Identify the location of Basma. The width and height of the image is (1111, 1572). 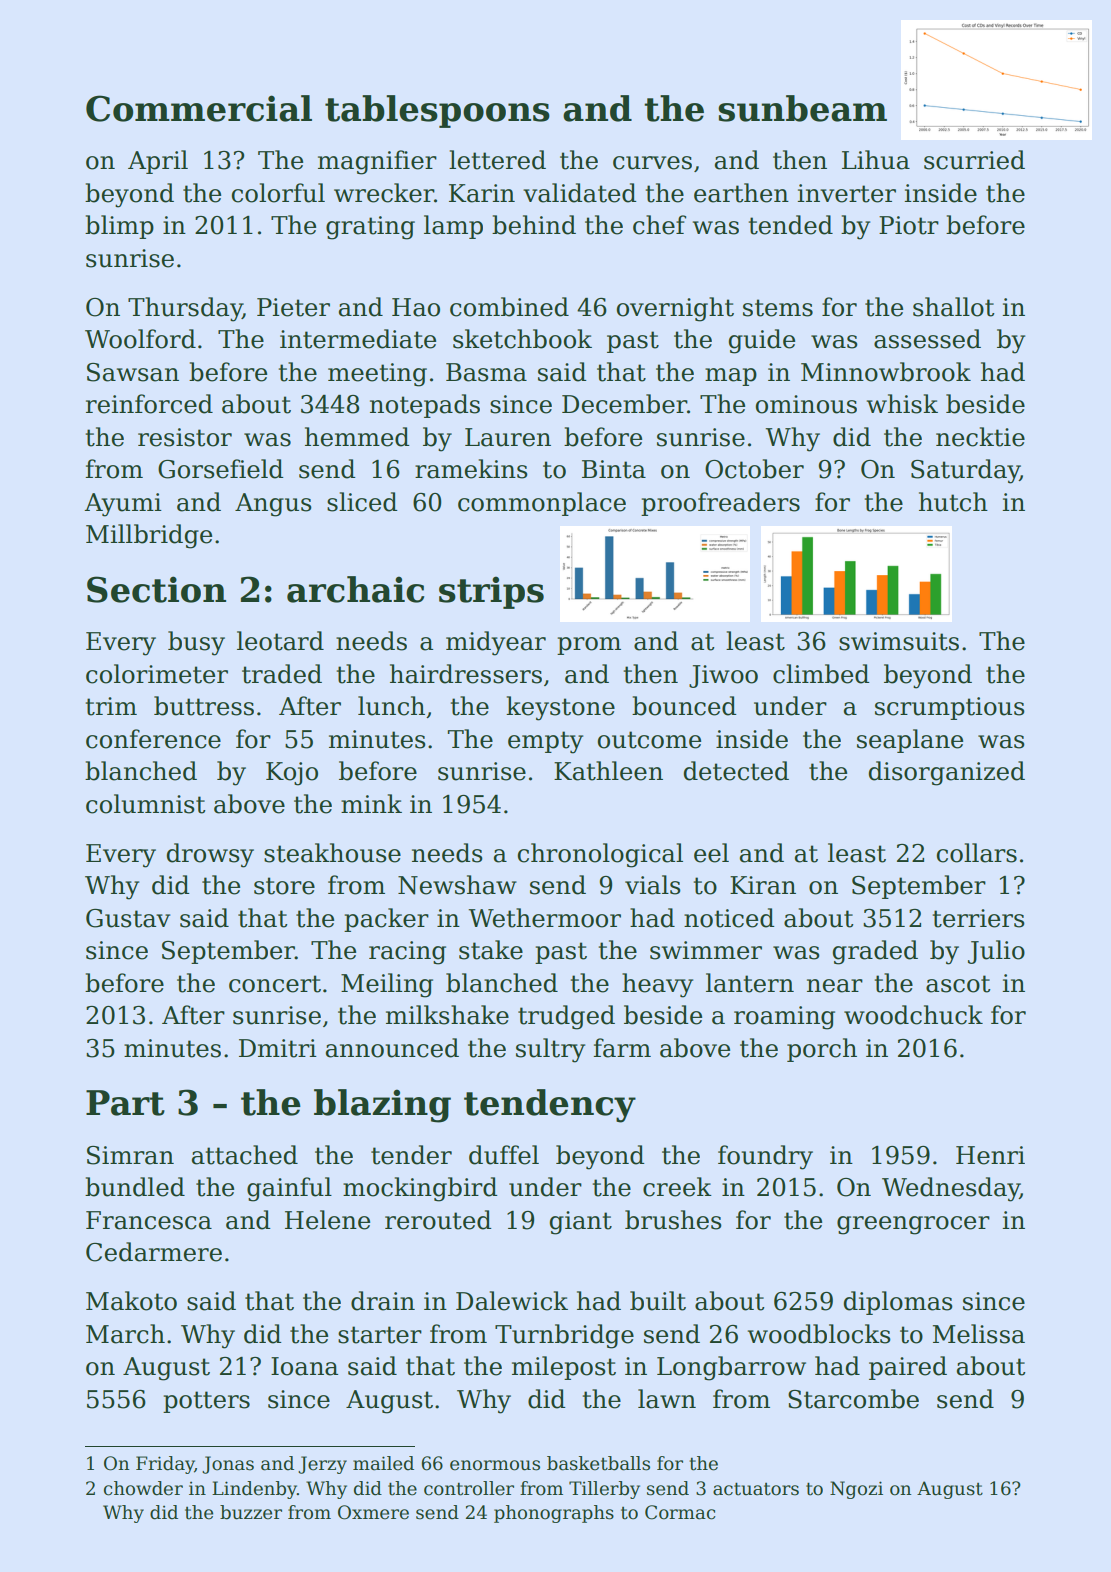
(486, 372).
